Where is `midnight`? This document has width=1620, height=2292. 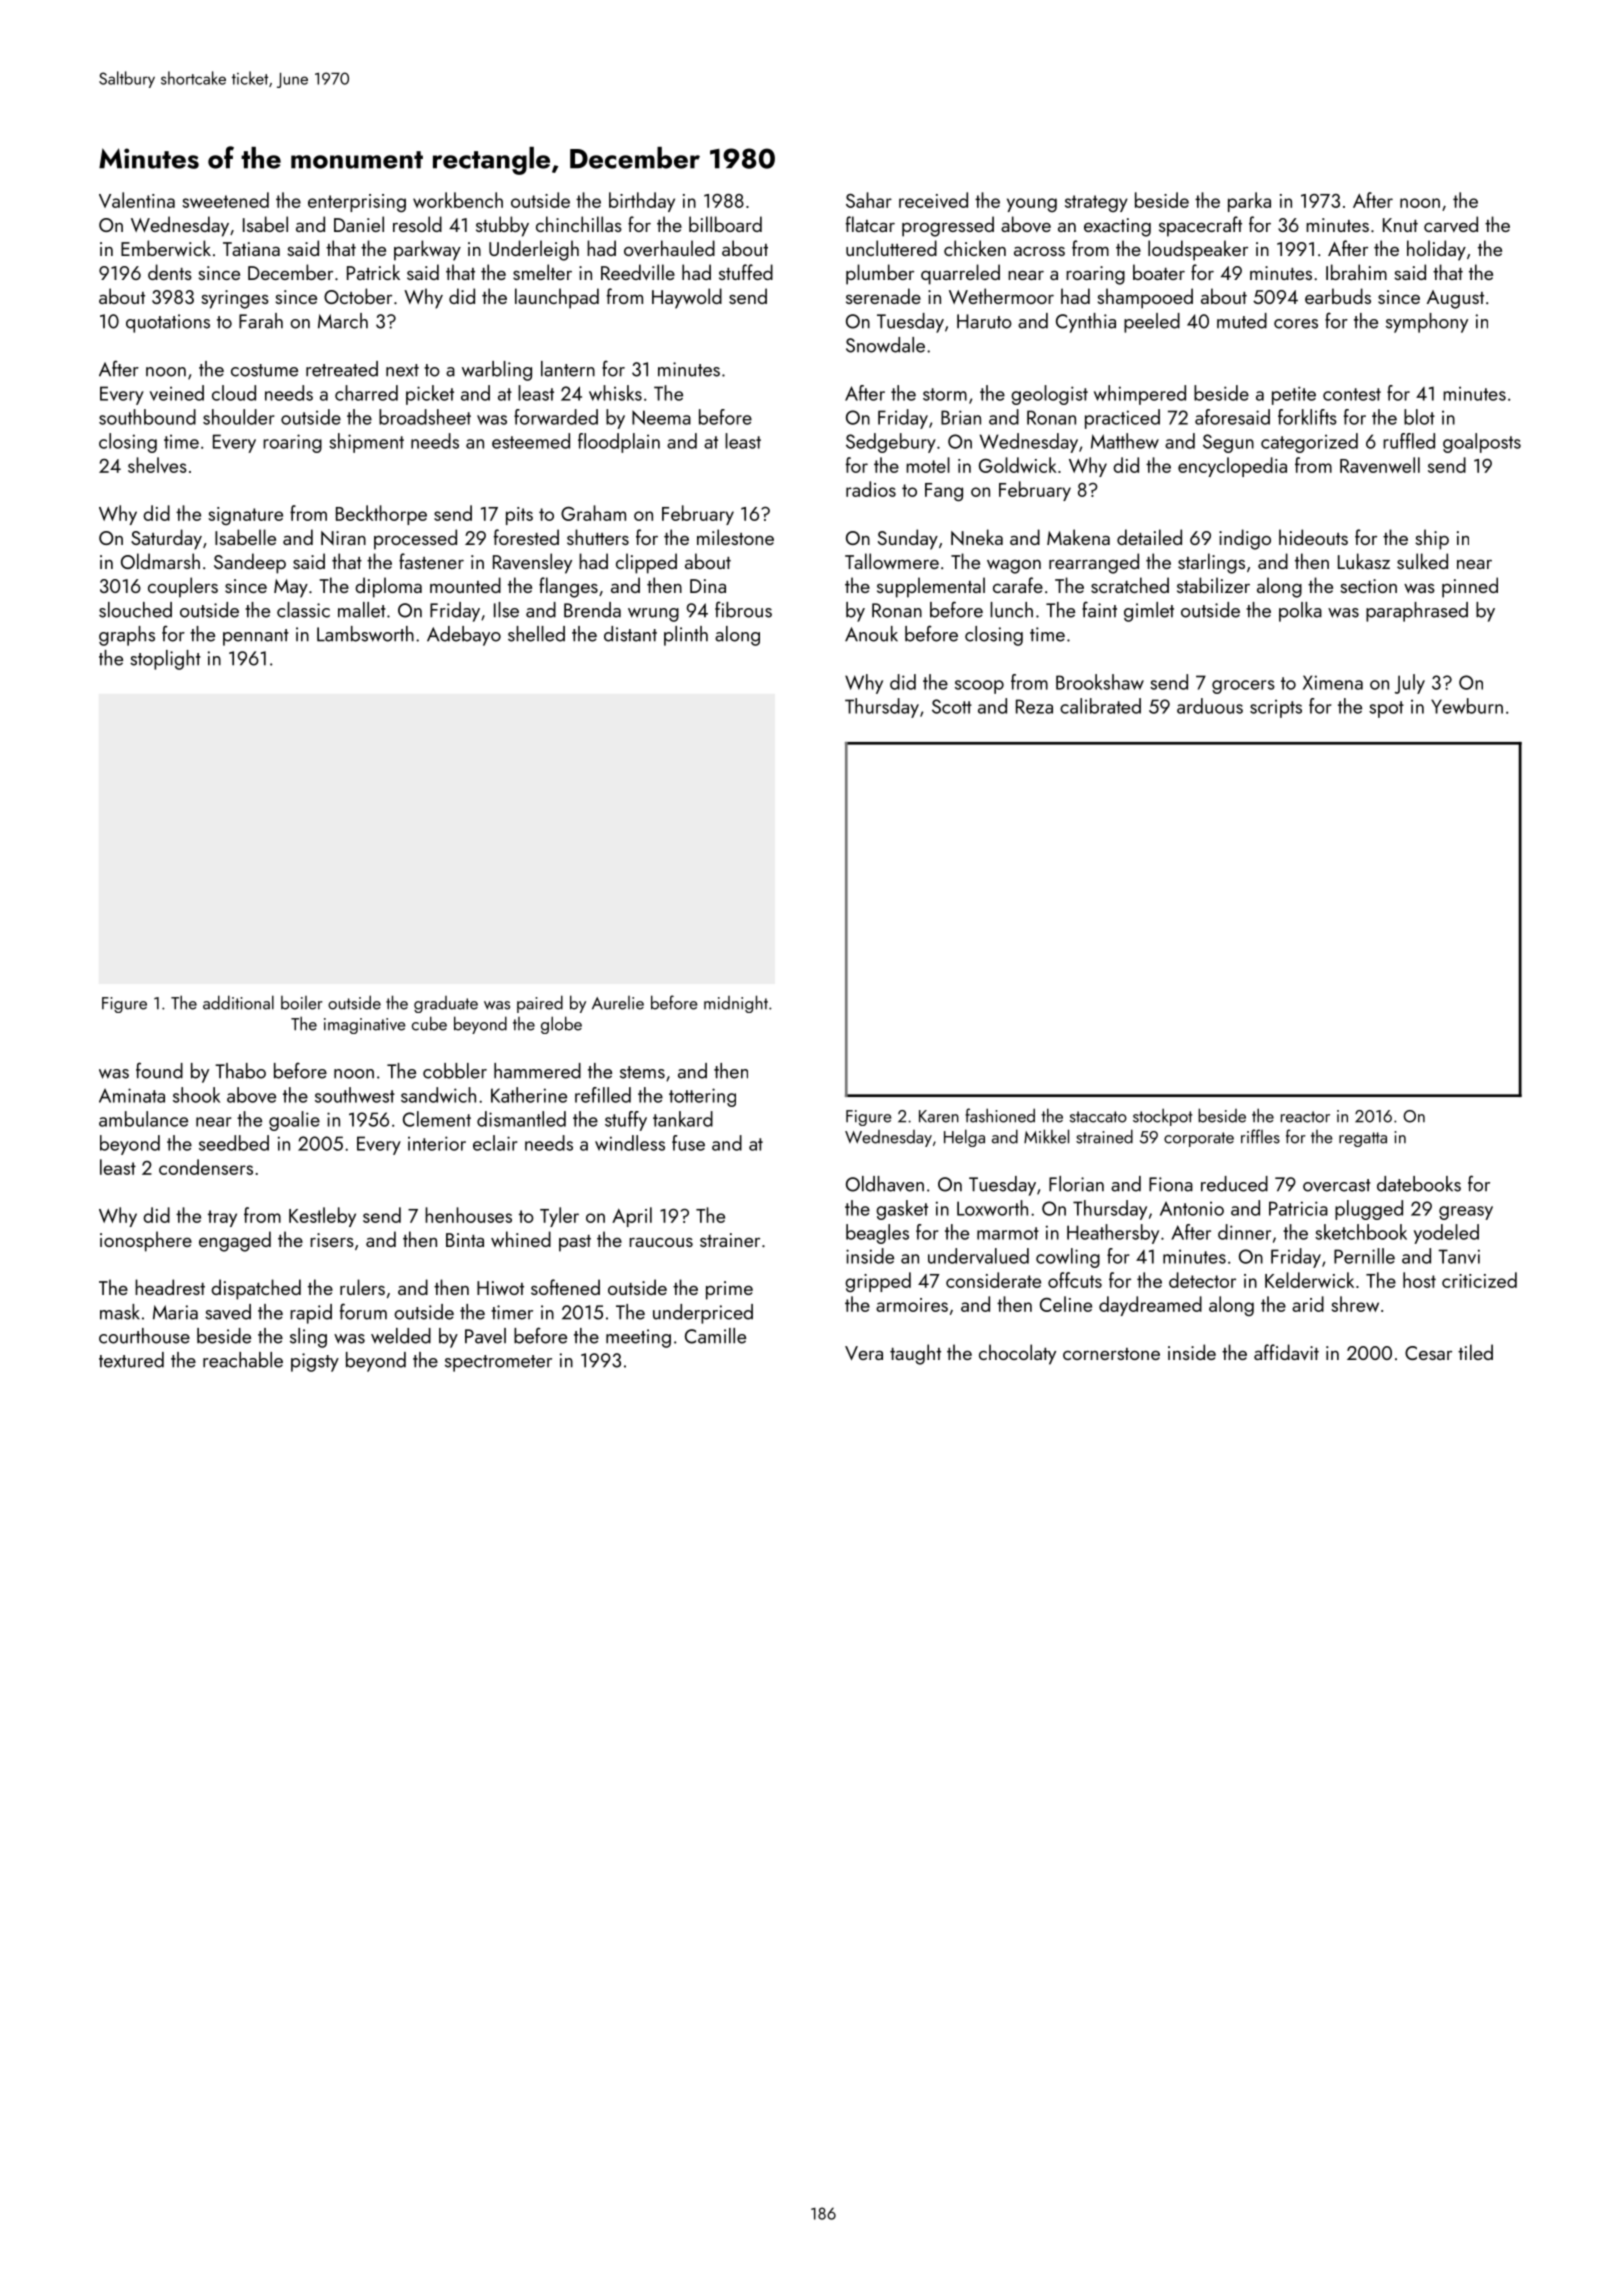
midnight is located at coordinates (736, 1004).
